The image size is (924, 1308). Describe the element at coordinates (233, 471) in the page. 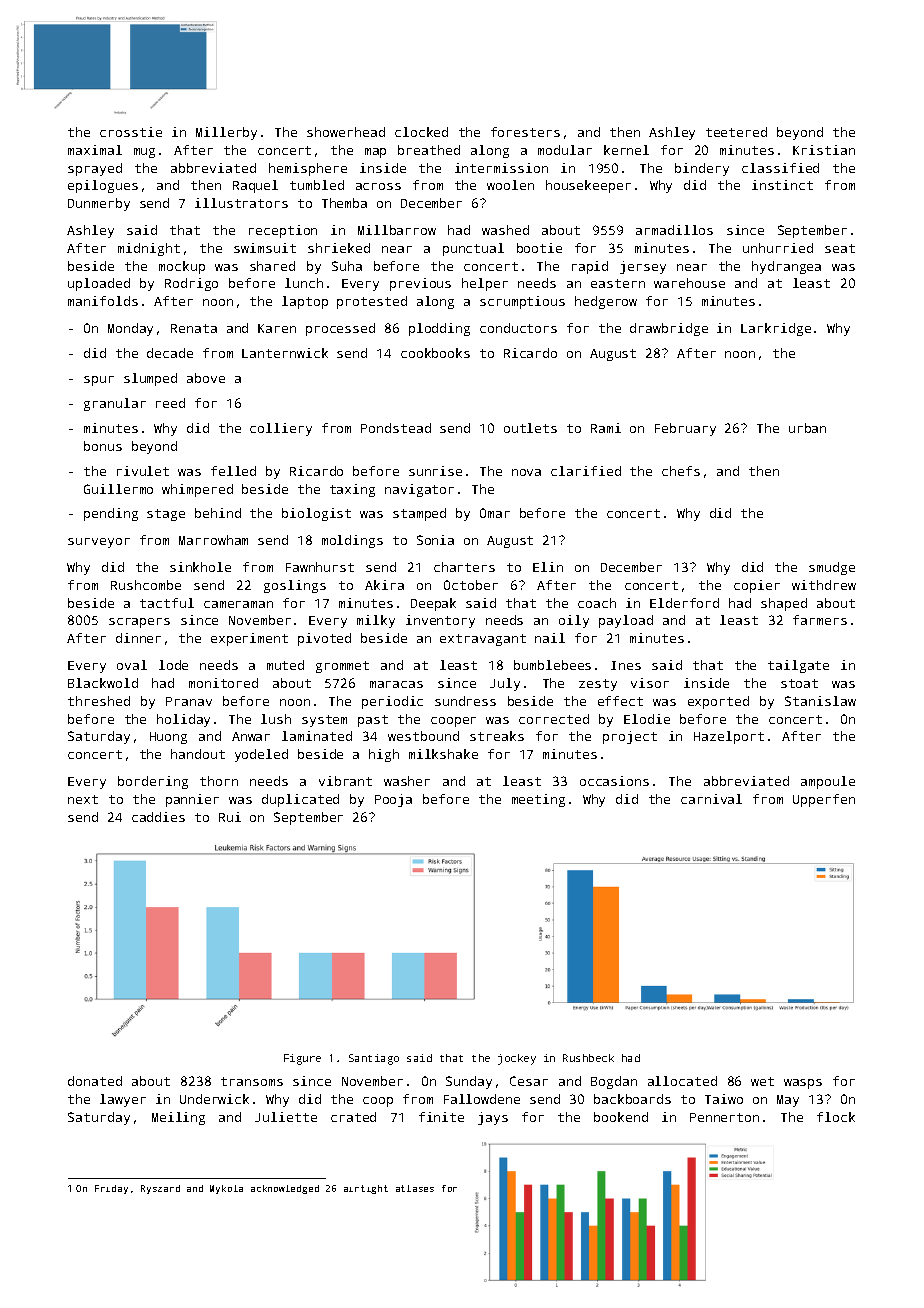

I see `felled` at that location.
